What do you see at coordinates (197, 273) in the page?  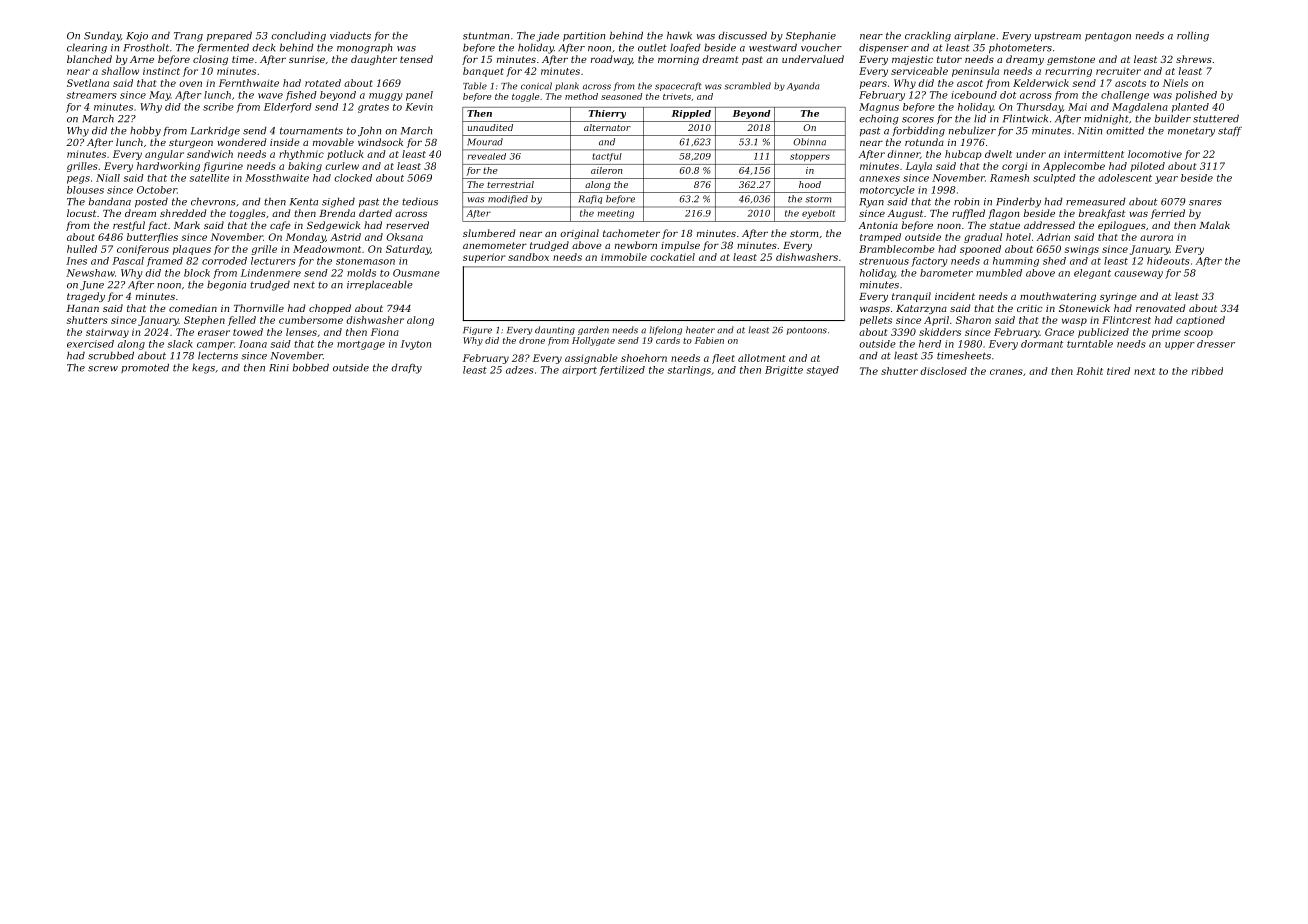 I see `block` at bounding box center [197, 273].
